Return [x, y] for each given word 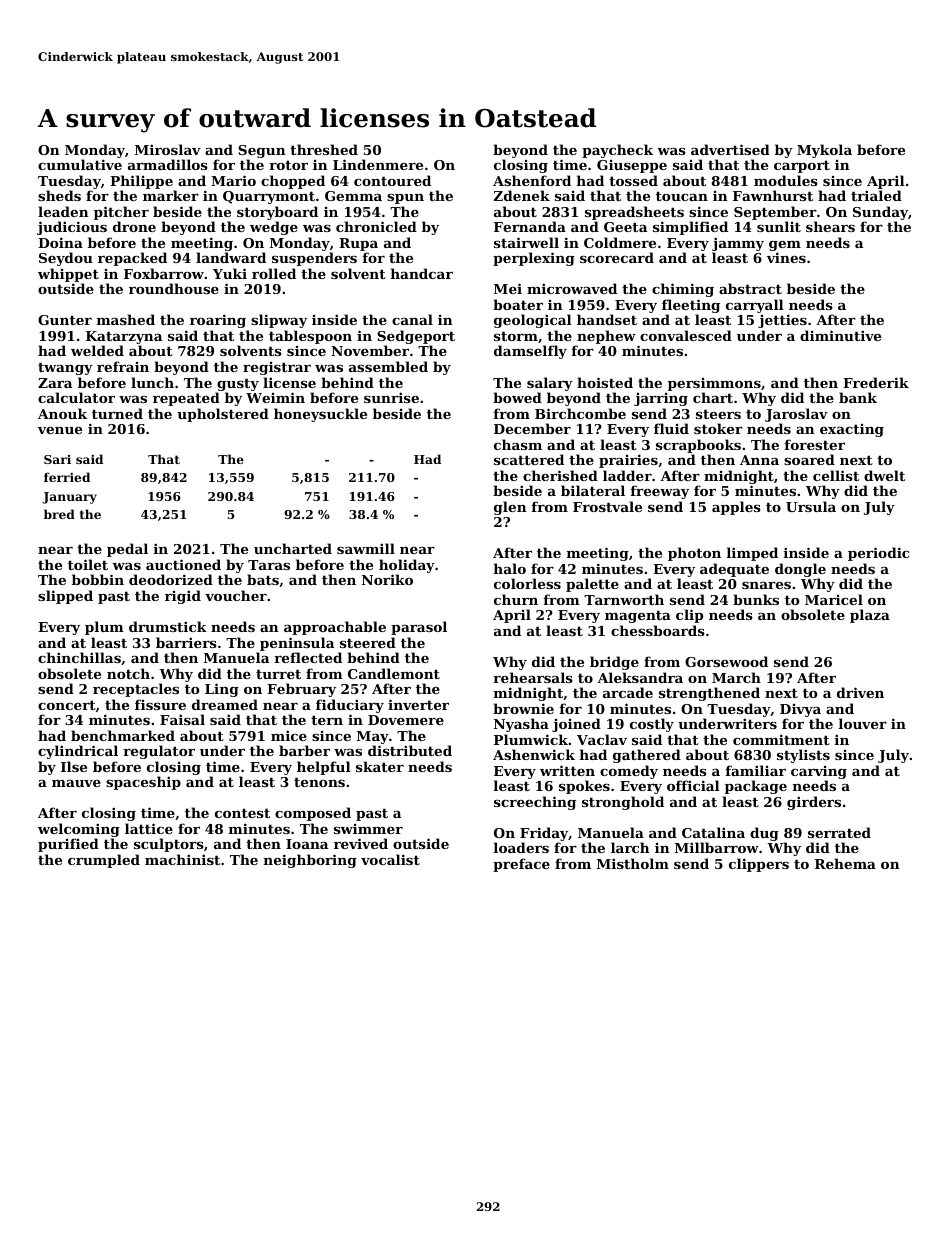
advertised [730, 149]
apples [736, 508]
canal [412, 319]
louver [863, 723]
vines [786, 257]
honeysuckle [320, 415]
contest [242, 813]
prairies [628, 461]
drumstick [168, 626]
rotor [288, 165]
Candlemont [394, 673]
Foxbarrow [164, 273]
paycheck [617, 151]
